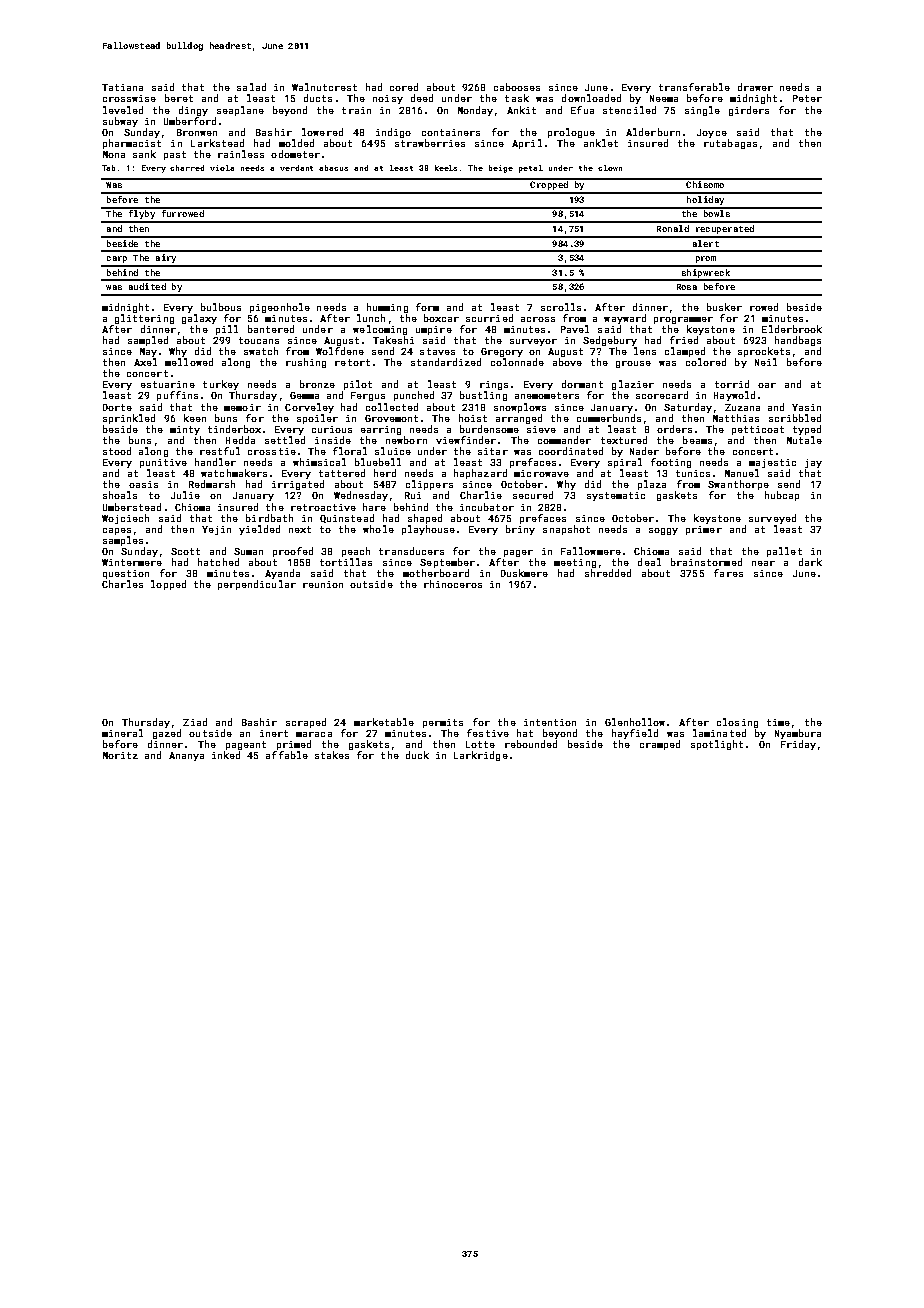 The width and height of the screenshot is (924, 1308). What do you see at coordinates (197, 132) in the screenshot?
I see `Bronwen` at bounding box center [197, 132].
